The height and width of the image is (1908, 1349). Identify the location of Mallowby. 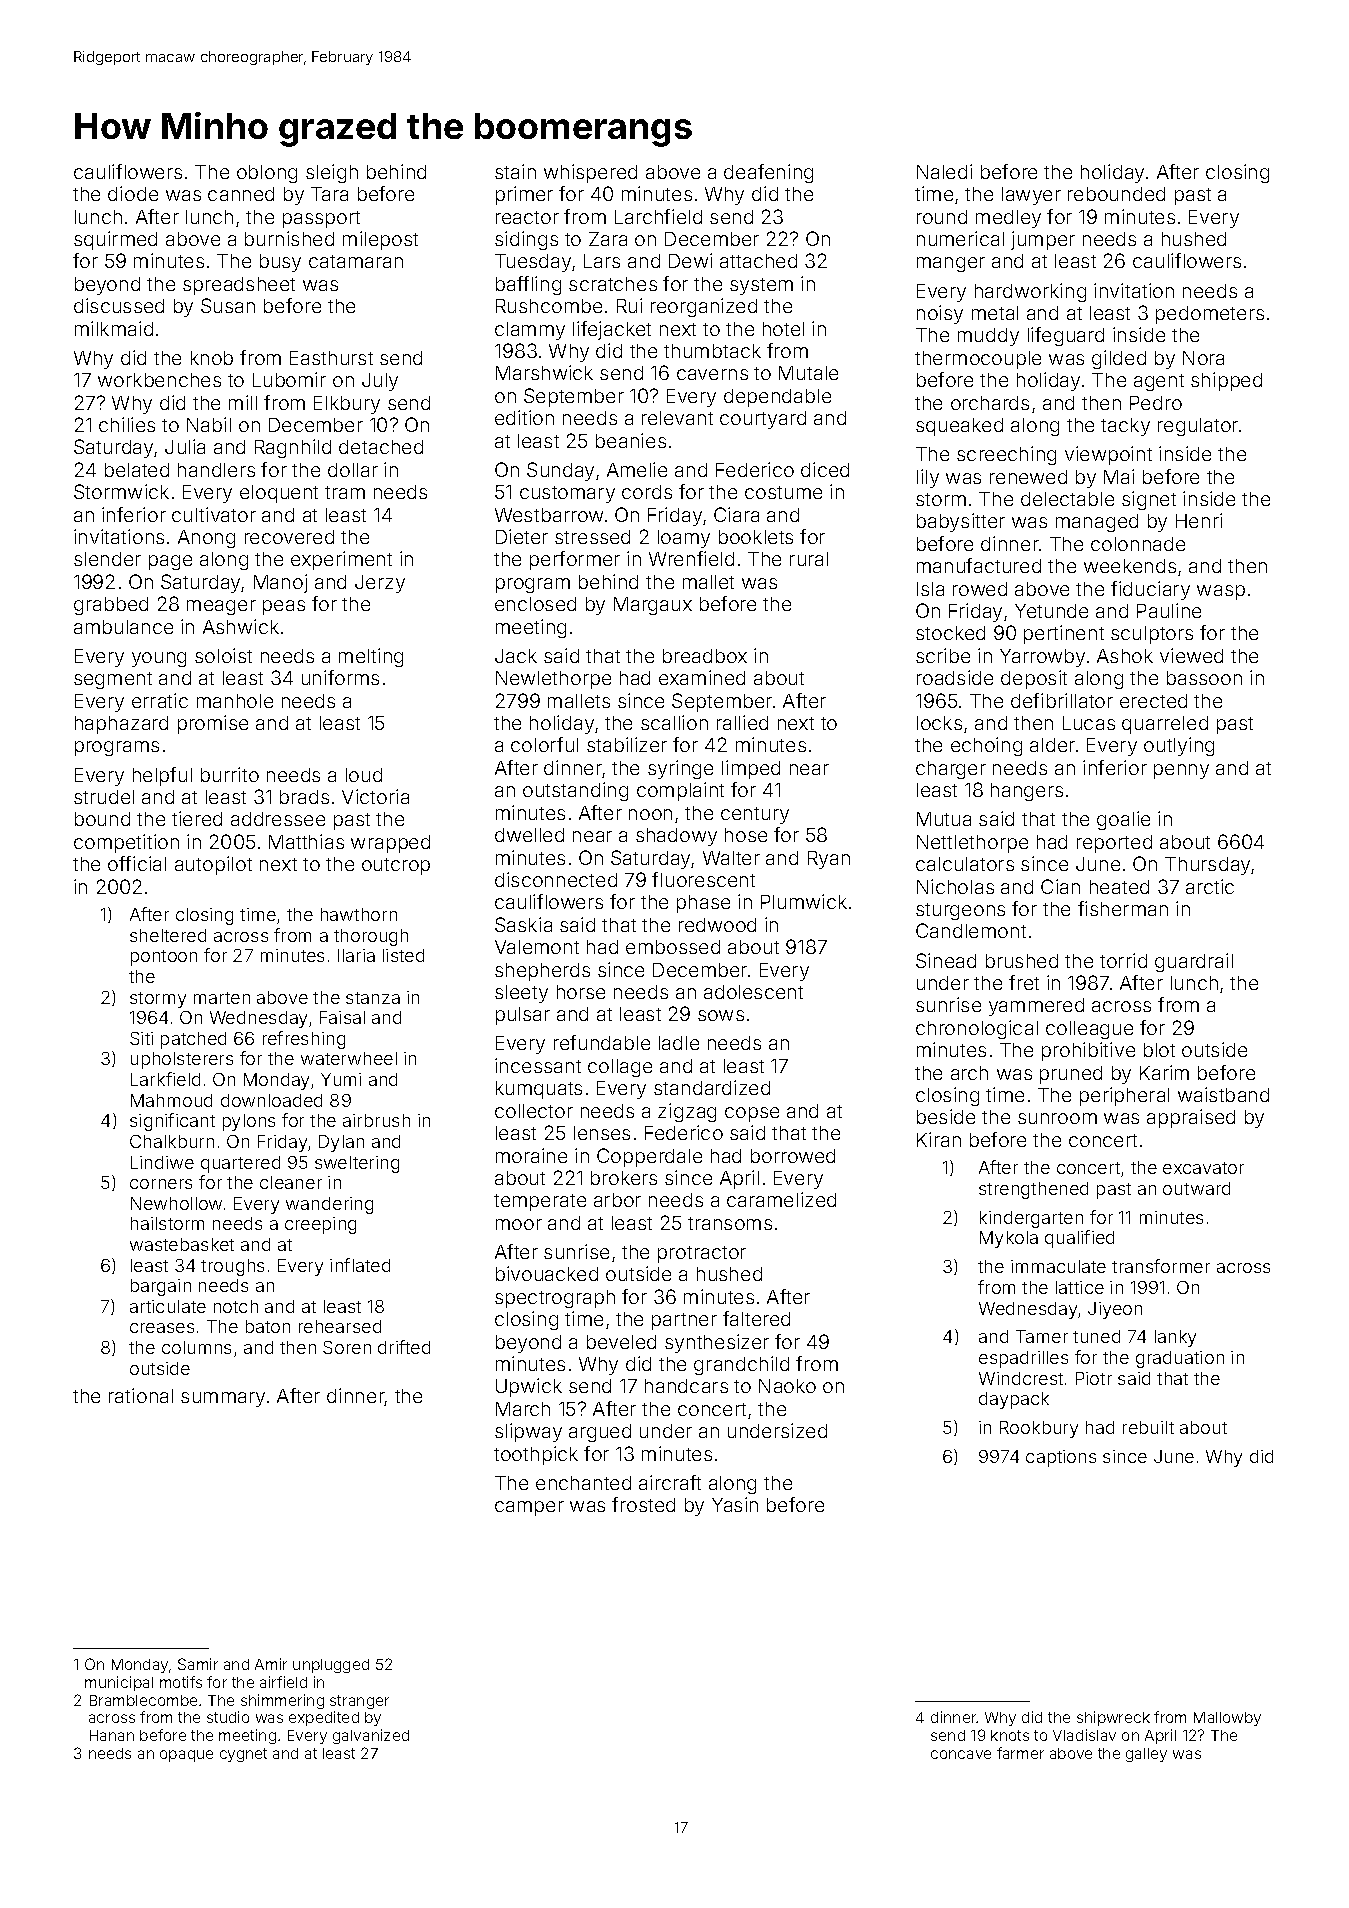
(1227, 1719).
